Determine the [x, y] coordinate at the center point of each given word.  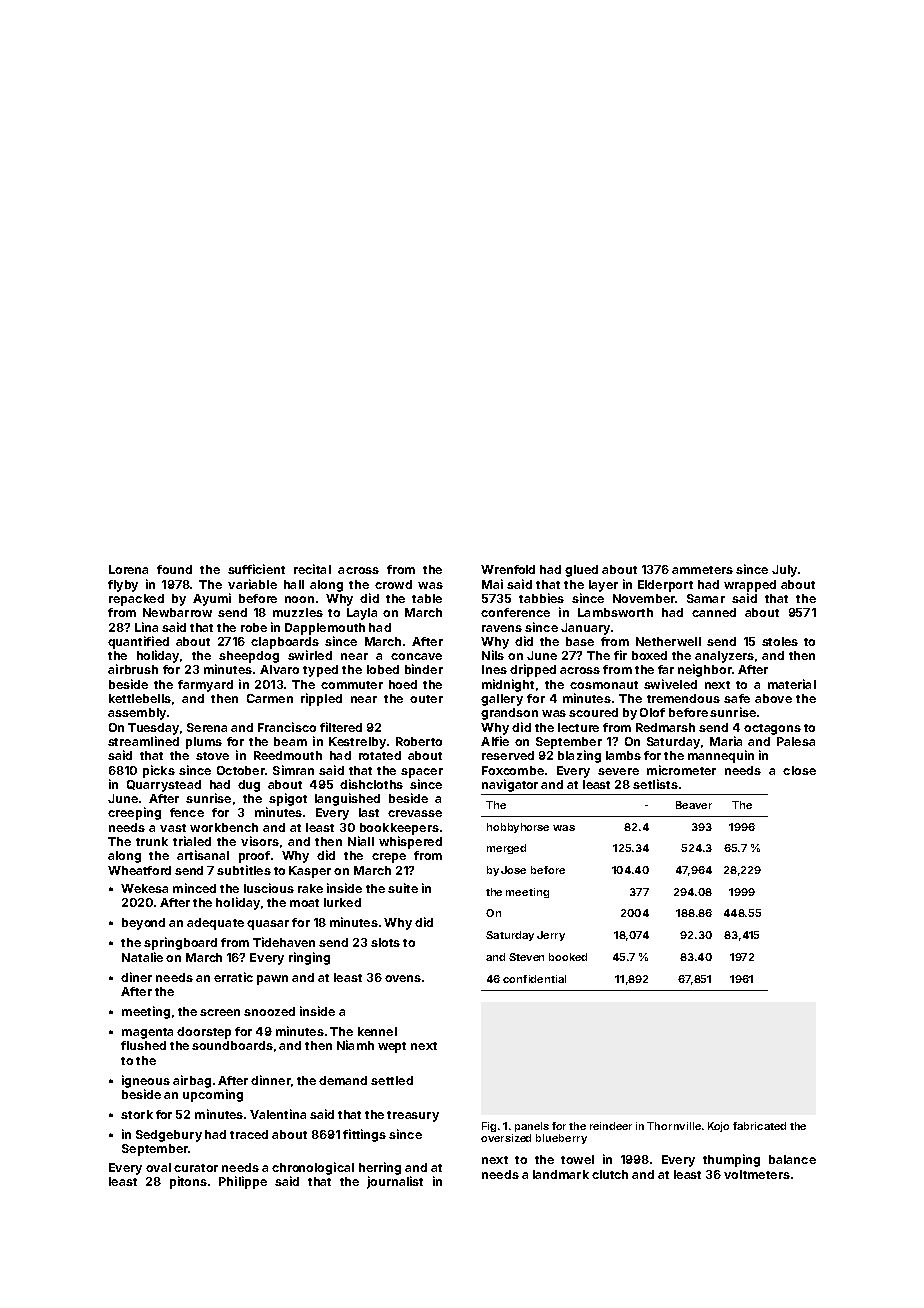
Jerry [551, 936]
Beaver [694, 805]
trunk [152, 841]
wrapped [750, 586]
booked [568, 957]
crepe [389, 858]
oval [158, 1167]
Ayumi [212, 599]
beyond [143, 924]
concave [416, 656]
